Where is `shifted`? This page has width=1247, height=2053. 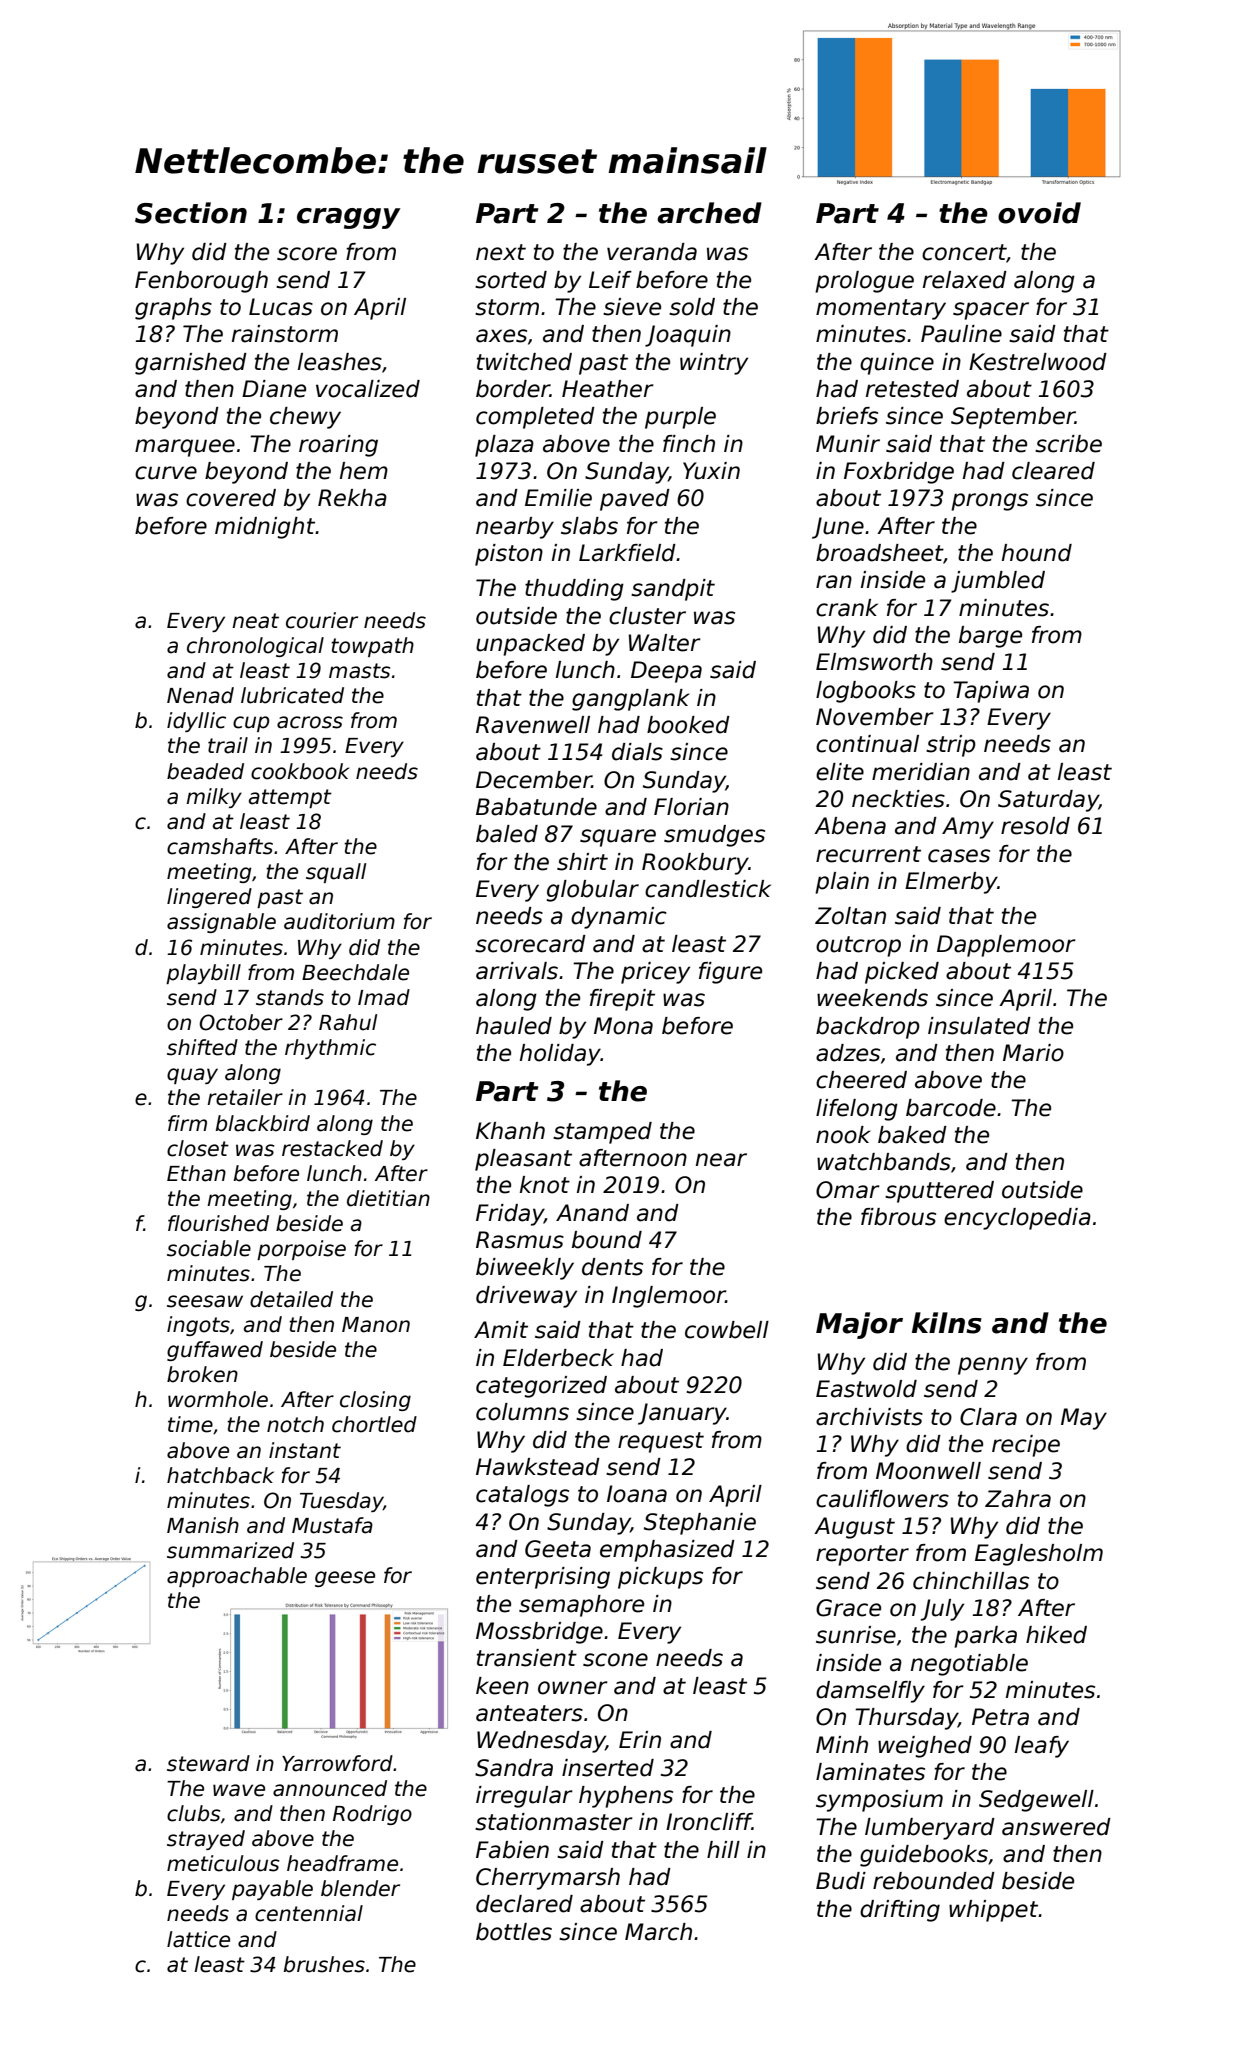 shifted is located at coordinates (202, 1047).
